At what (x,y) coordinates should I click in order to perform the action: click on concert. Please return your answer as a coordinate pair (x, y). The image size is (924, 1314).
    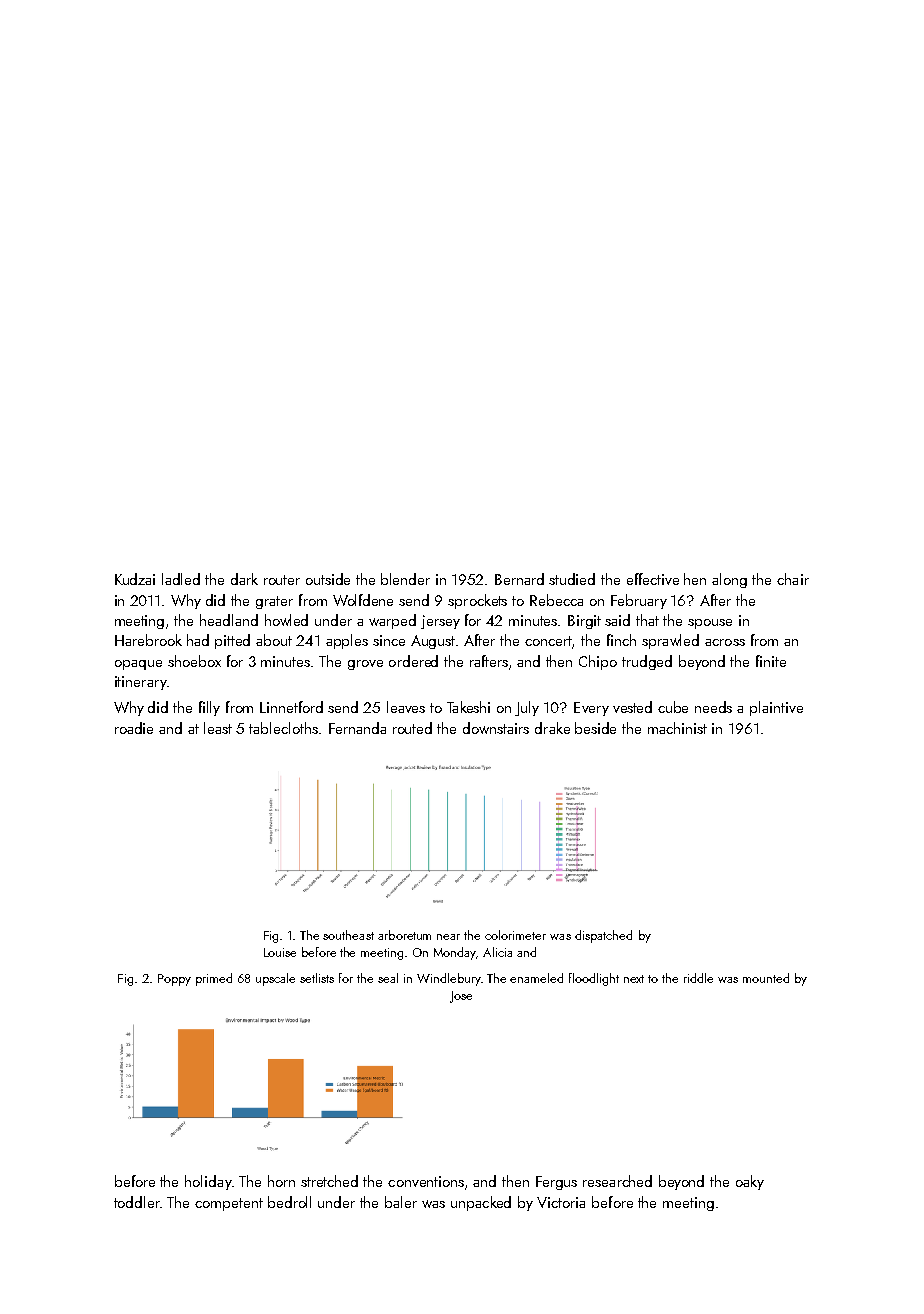
    Looking at the image, I should click on (549, 642).
